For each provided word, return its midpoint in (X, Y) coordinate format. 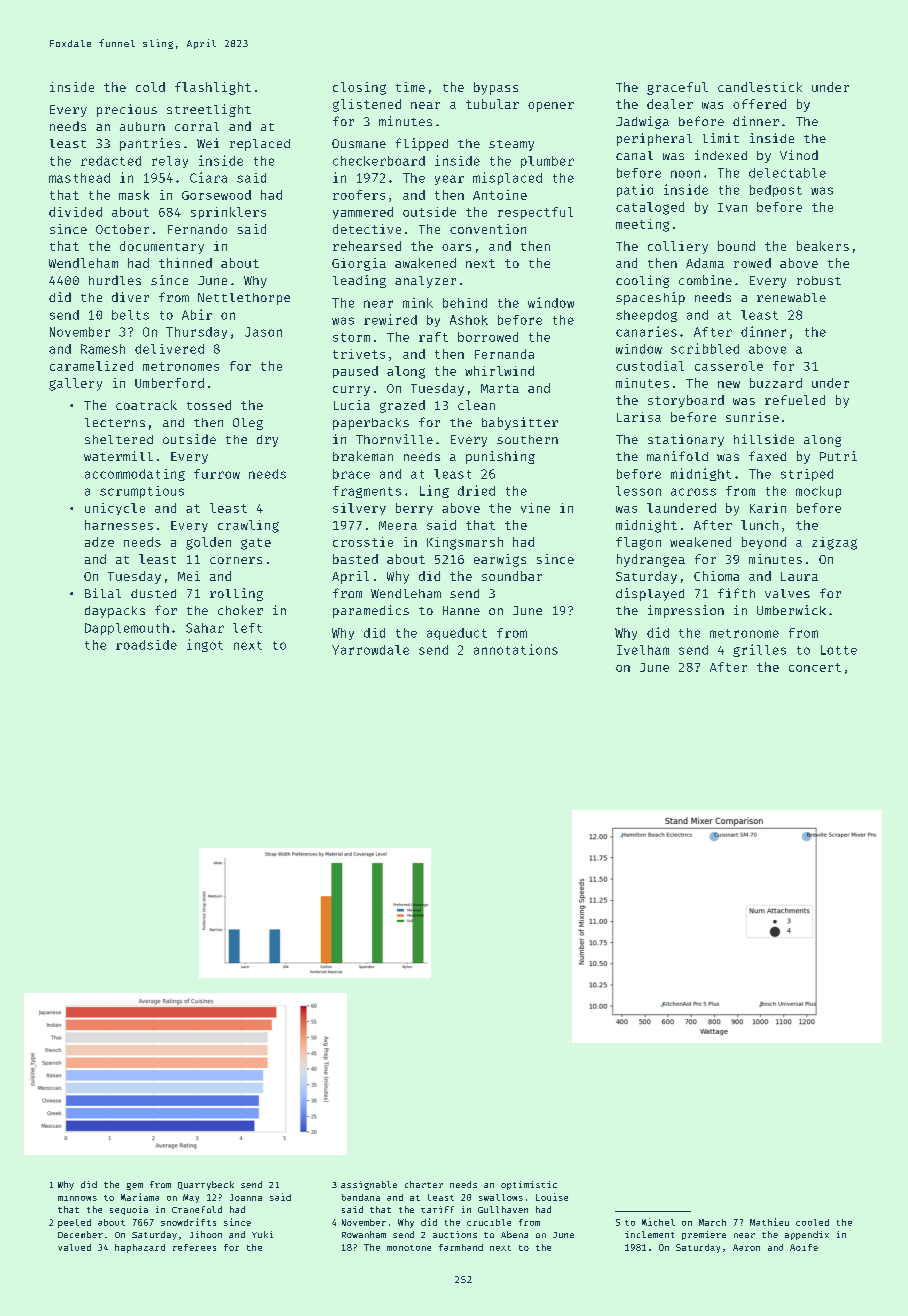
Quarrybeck (206, 1185)
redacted (111, 161)
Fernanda (504, 354)
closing (359, 88)
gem (135, 1186)
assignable (369, 1185)
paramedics (371, 611)
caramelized (91, 366)
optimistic (529, 1185)
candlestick (760, 87)
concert (815, 667)
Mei (189, 576)
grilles (759, 650)
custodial (650, 366)
